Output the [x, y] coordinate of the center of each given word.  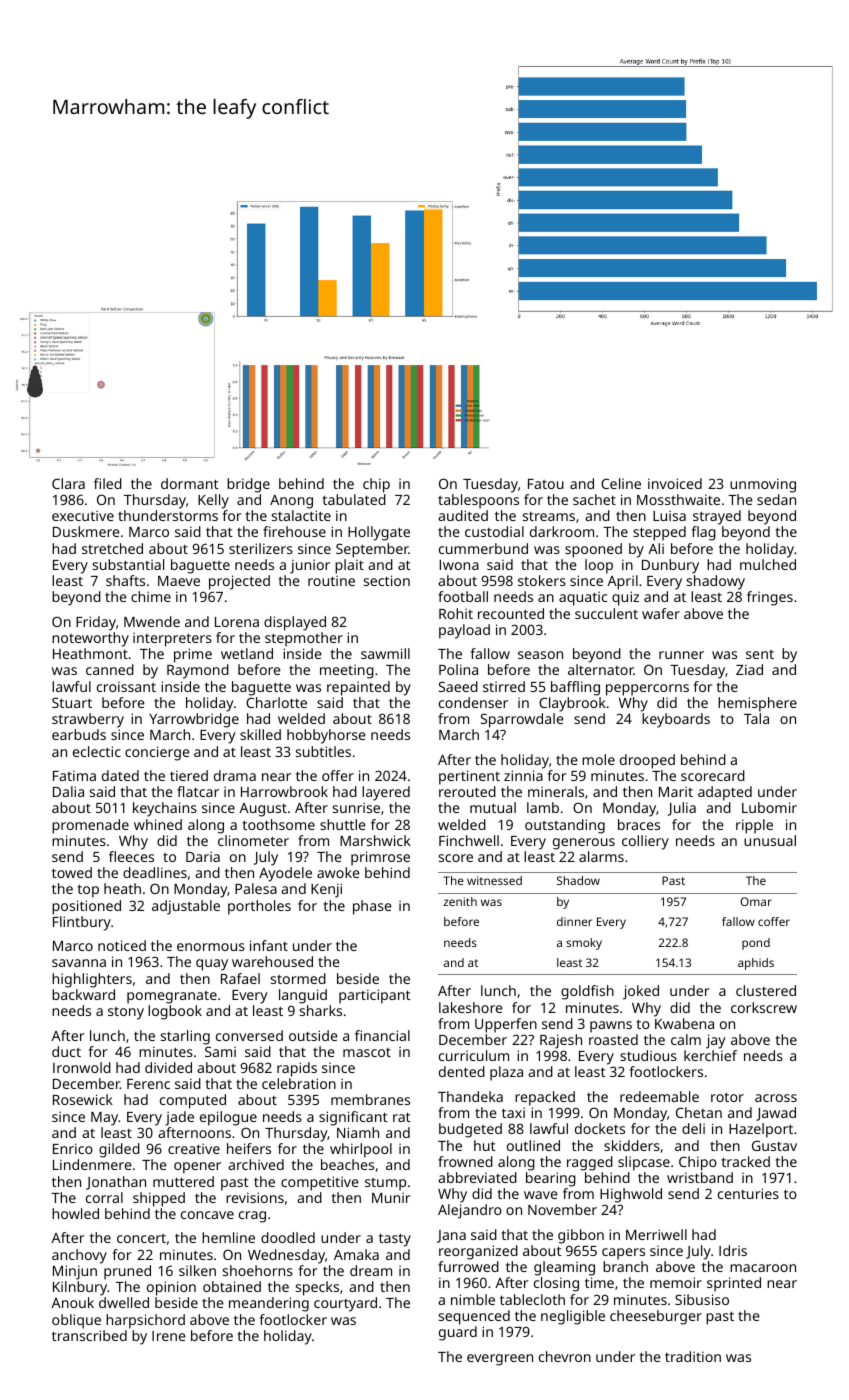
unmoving [763, 485]
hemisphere [757, 704]
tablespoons [478, 501]
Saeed [458, 686]
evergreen [500, 1360]
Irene [169, 1336]
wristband [700, 1177]
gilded [119, 1150]
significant [353, 1118]
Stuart [72, 702]
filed [108, 483]
